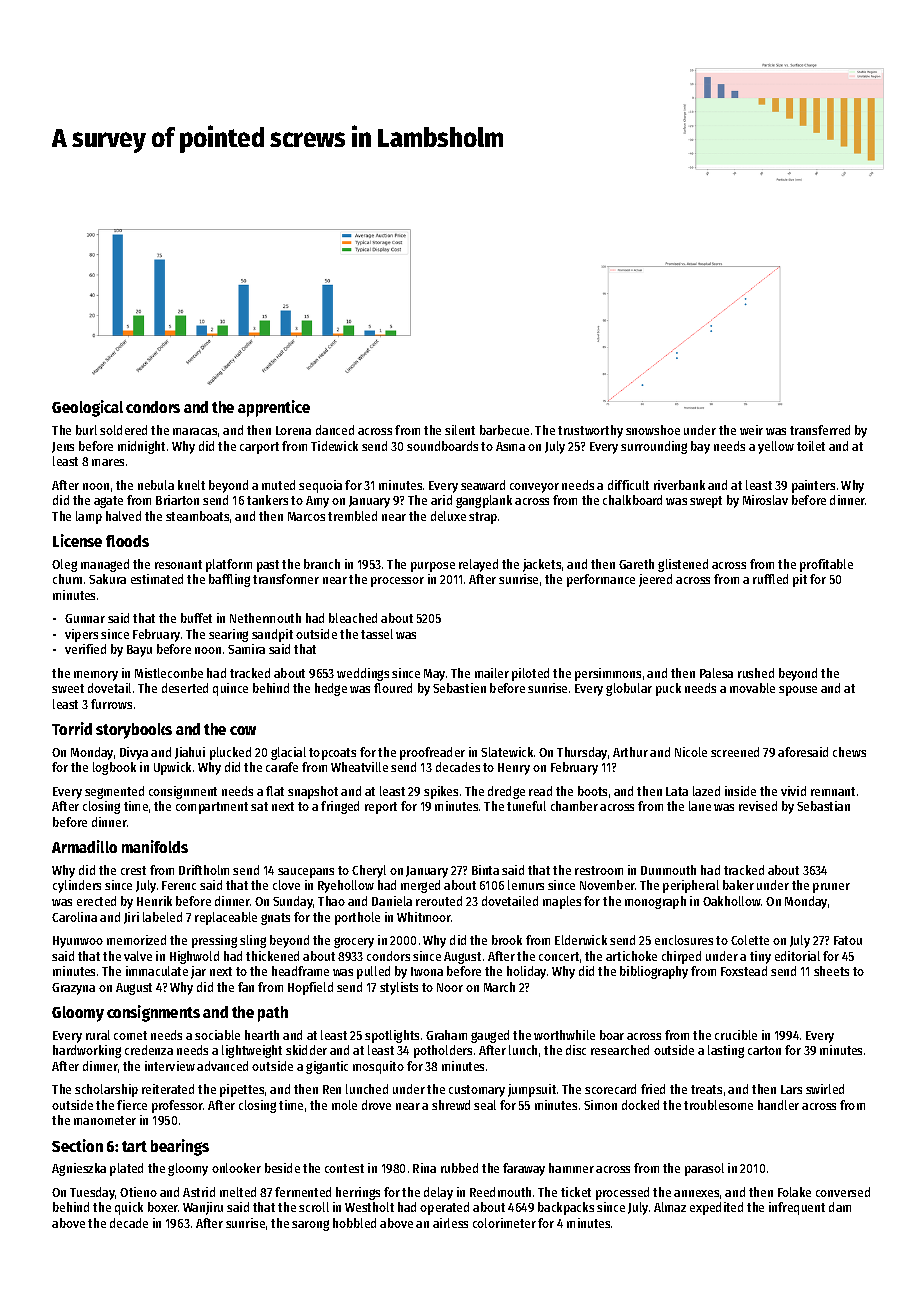 Image resolution: width=924 pixels, height=1308 pixels. I want to click on transferred, so click(820, 430).
